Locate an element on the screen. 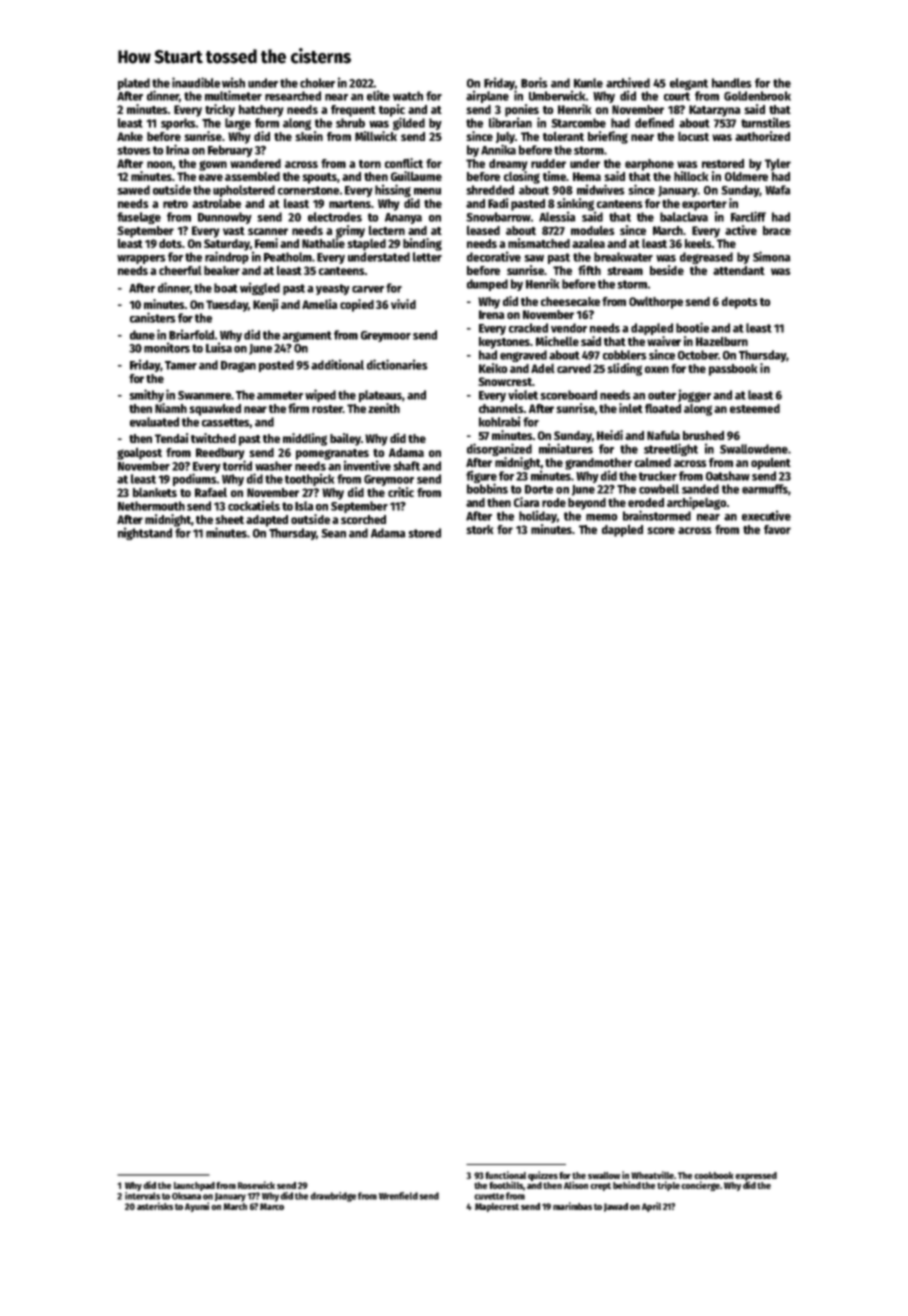 The width and height of the screenshot is (908, 1316). Ayumi is located at coordinates (197, 1207).
